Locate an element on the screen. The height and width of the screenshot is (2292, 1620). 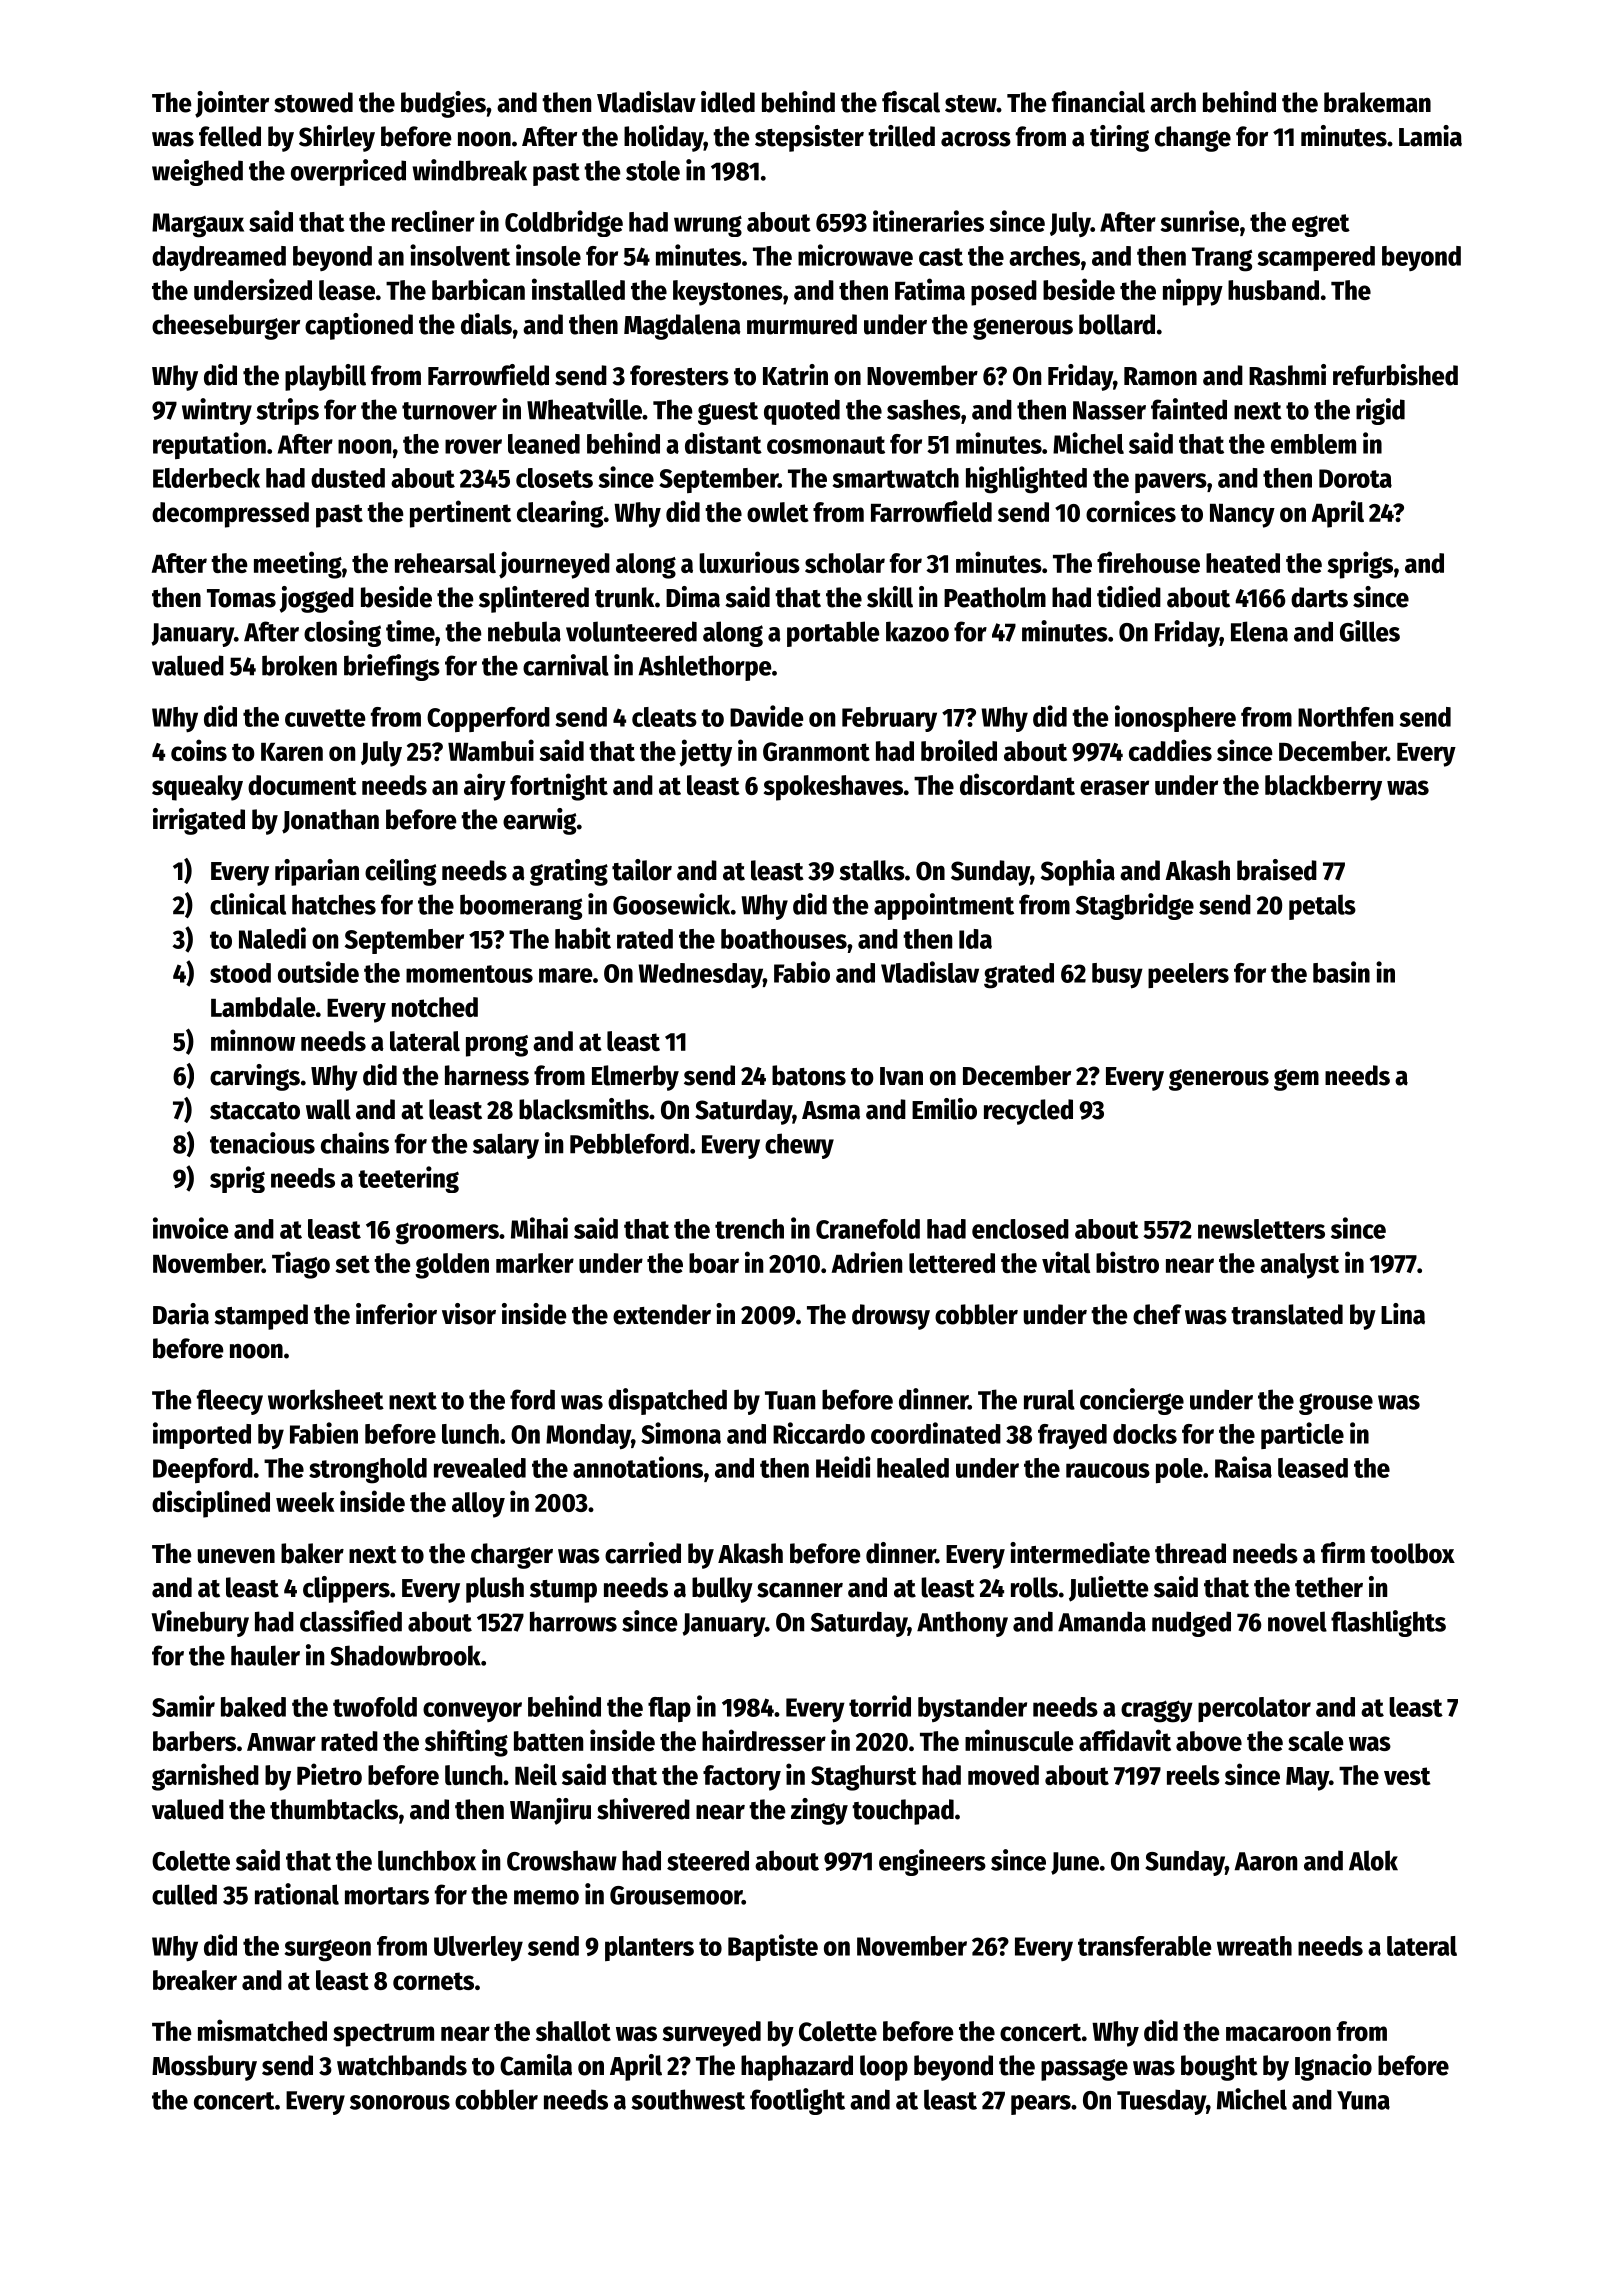
Cranefold is located at coordinates (868, 1229).
